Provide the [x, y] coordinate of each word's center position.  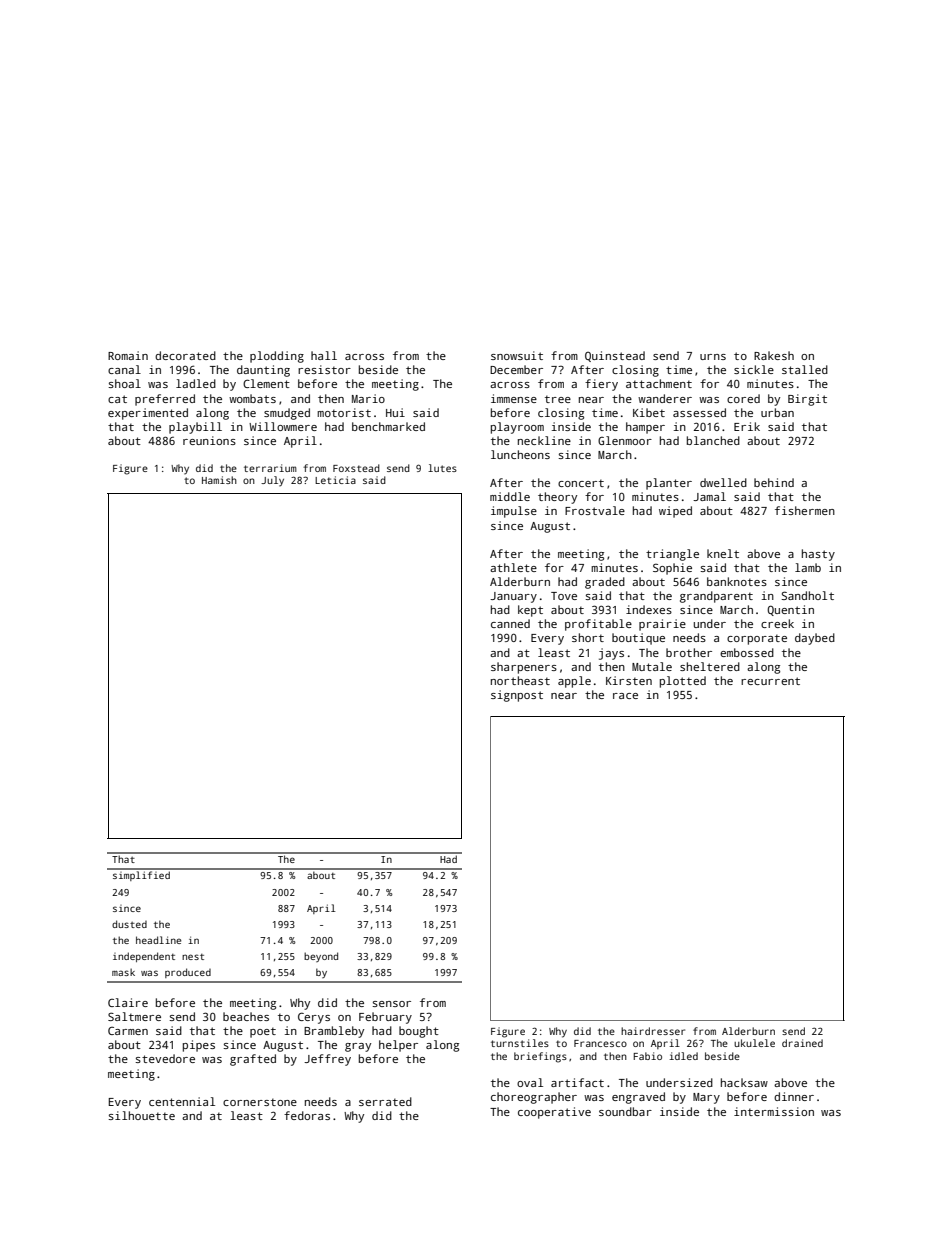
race [625, 696]
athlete [513, 567]
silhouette [141, 1115]
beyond [321, 957]
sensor [391, 1004]
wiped [675, 512]
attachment [659, 383]
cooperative [554, 1113]
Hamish [219, 480]
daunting [263, 371]
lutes [442, 468]
